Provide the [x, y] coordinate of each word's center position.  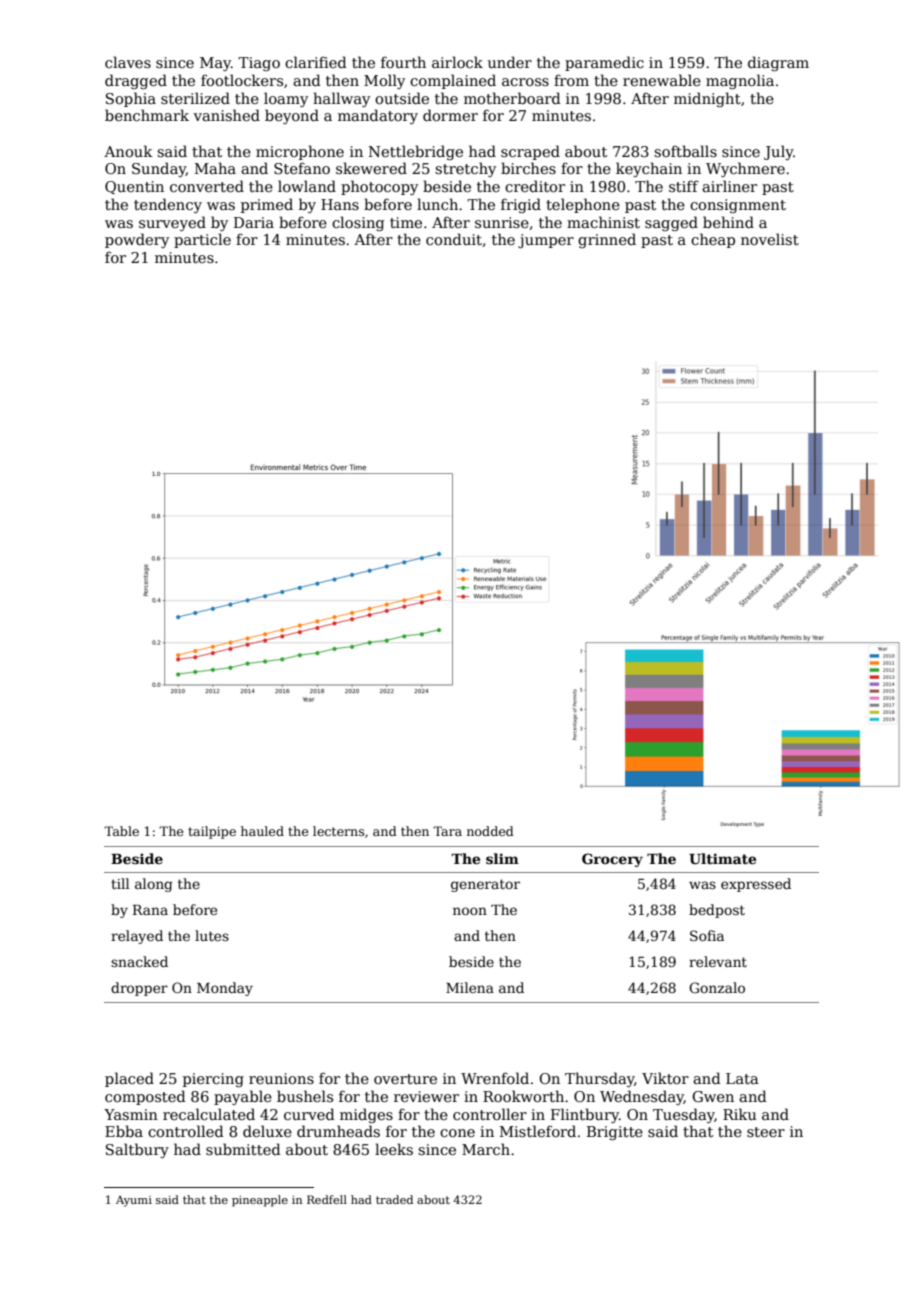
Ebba [124, 1131]
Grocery [612, 860]
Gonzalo [717, 987]
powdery [137, 240]
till [120, 883]
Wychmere [745, 169]
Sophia [131, 99]
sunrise [502, 222]
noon [470, 911]
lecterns [338, 831]
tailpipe [212, 832]
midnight [707, 99]
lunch [437, 204]
